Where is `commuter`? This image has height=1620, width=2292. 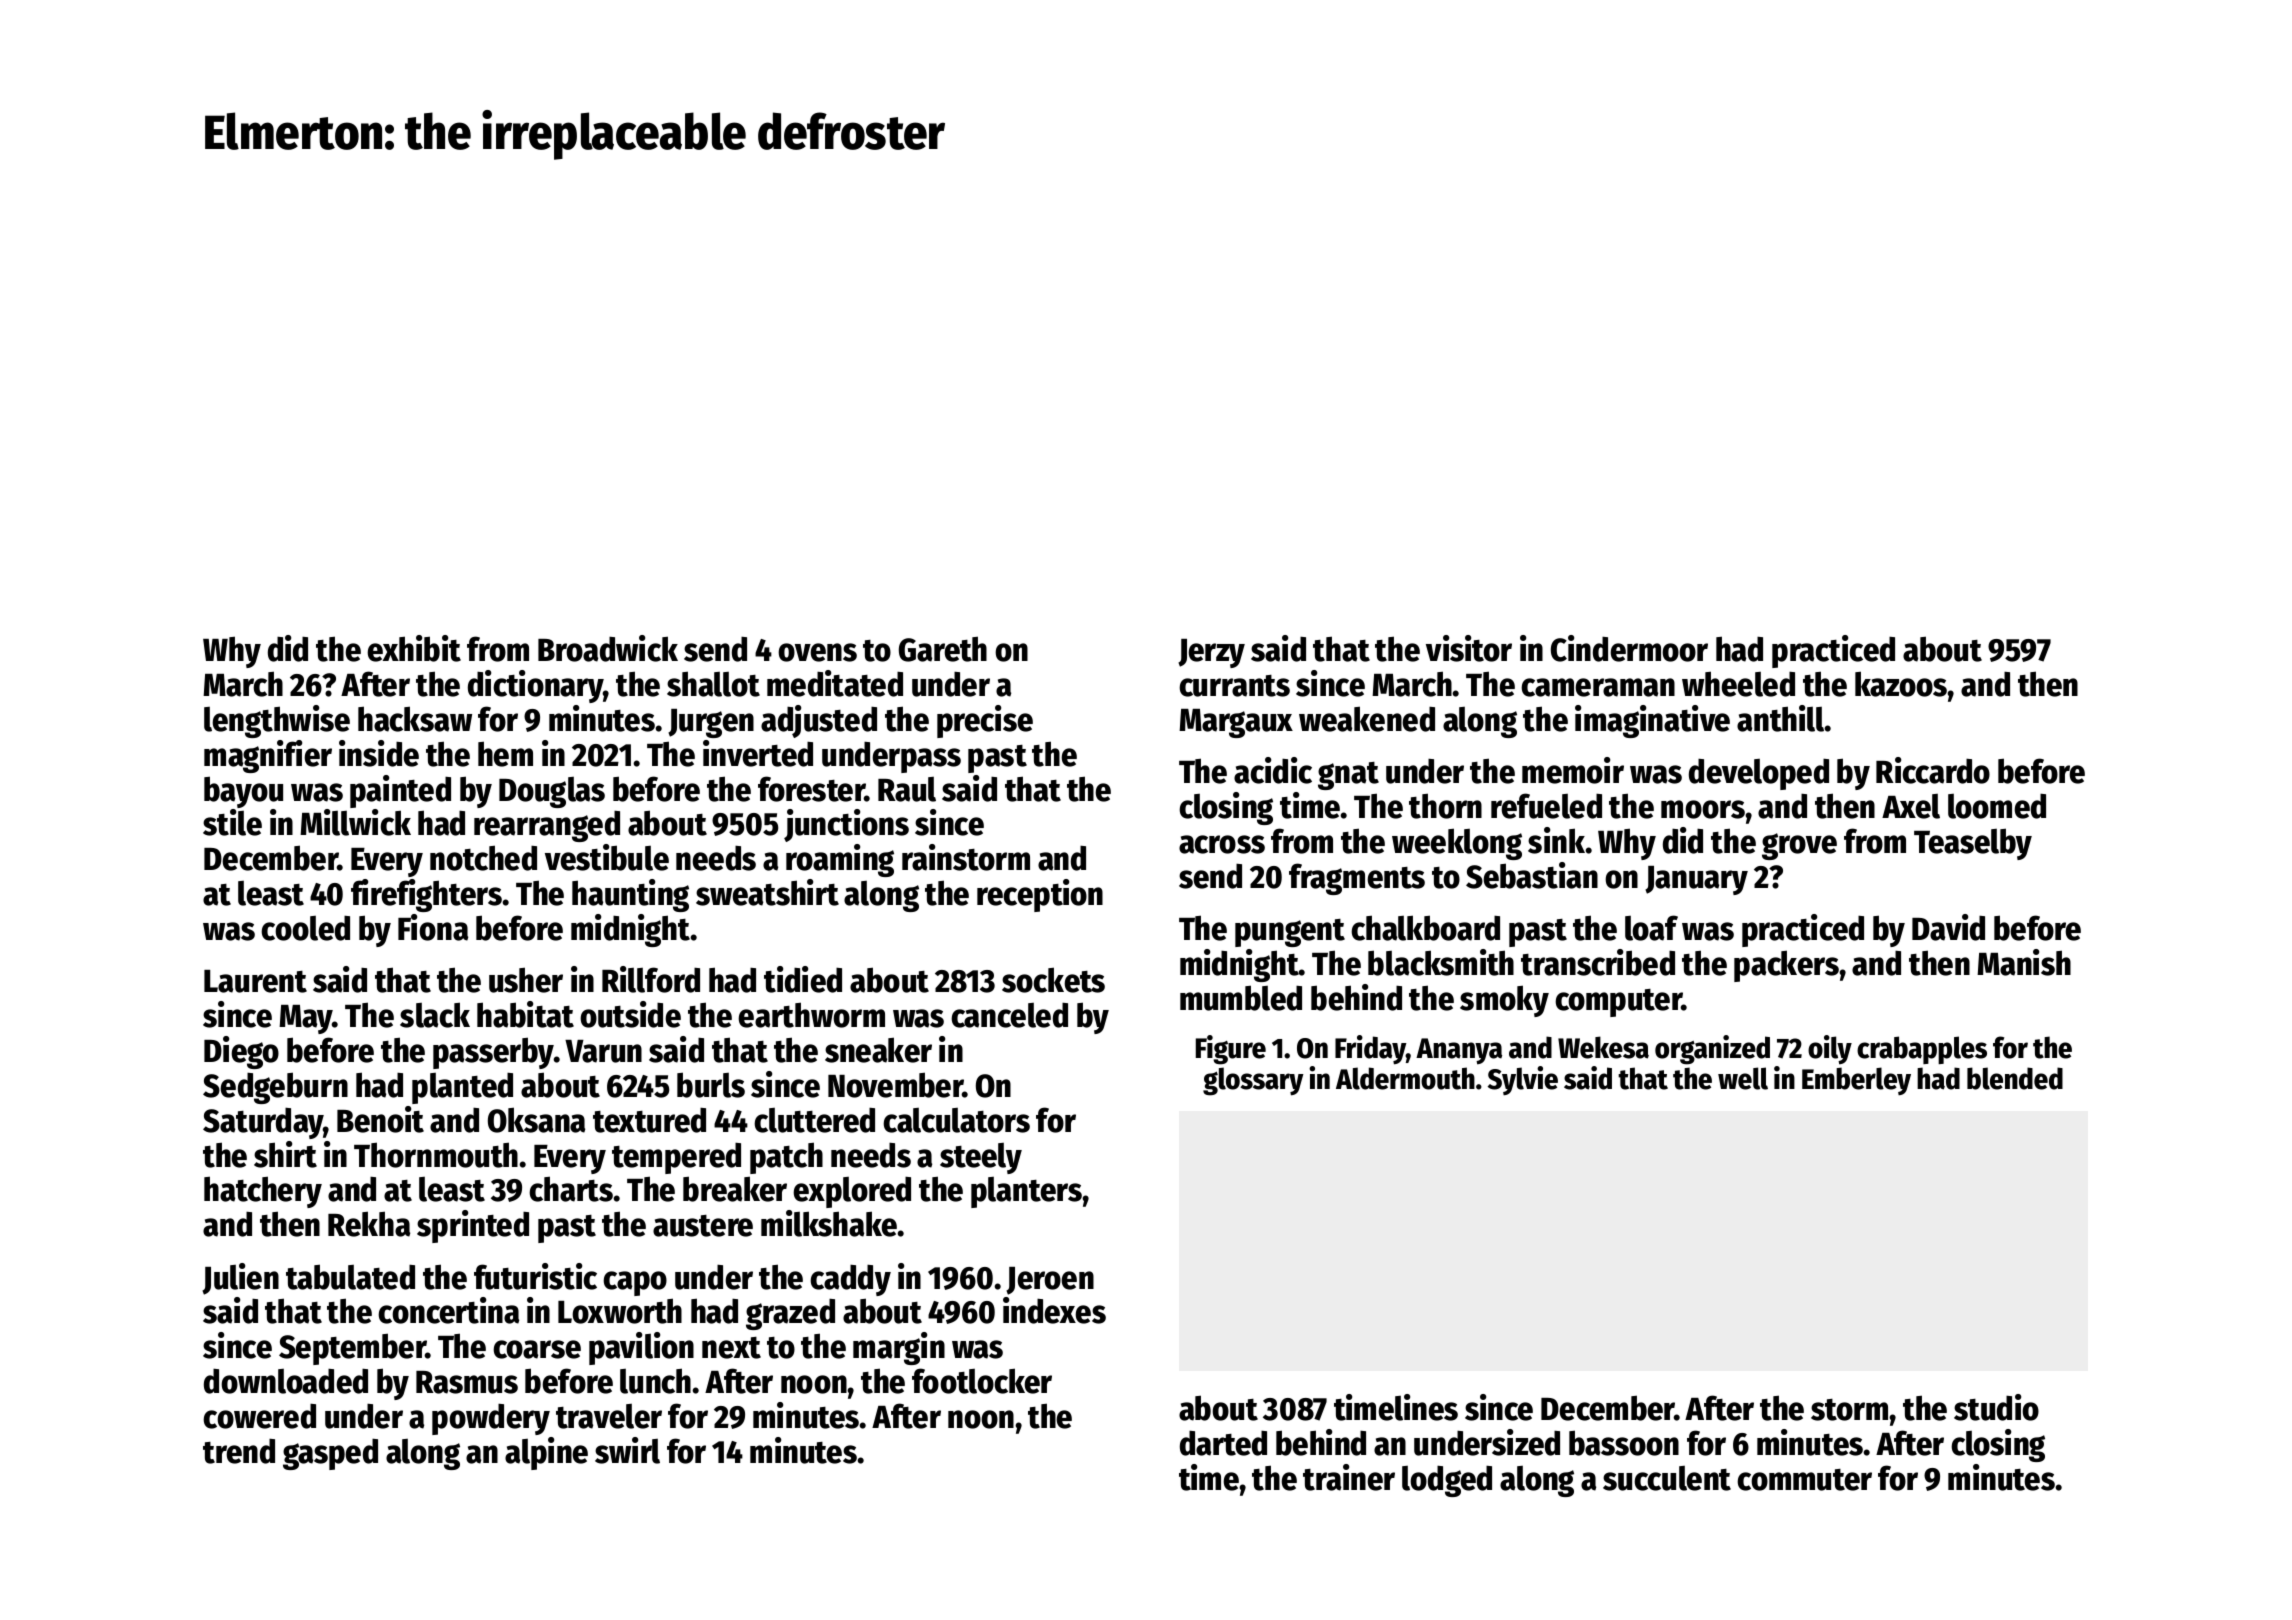 commuter is located at coordinates (1804, 1480).
